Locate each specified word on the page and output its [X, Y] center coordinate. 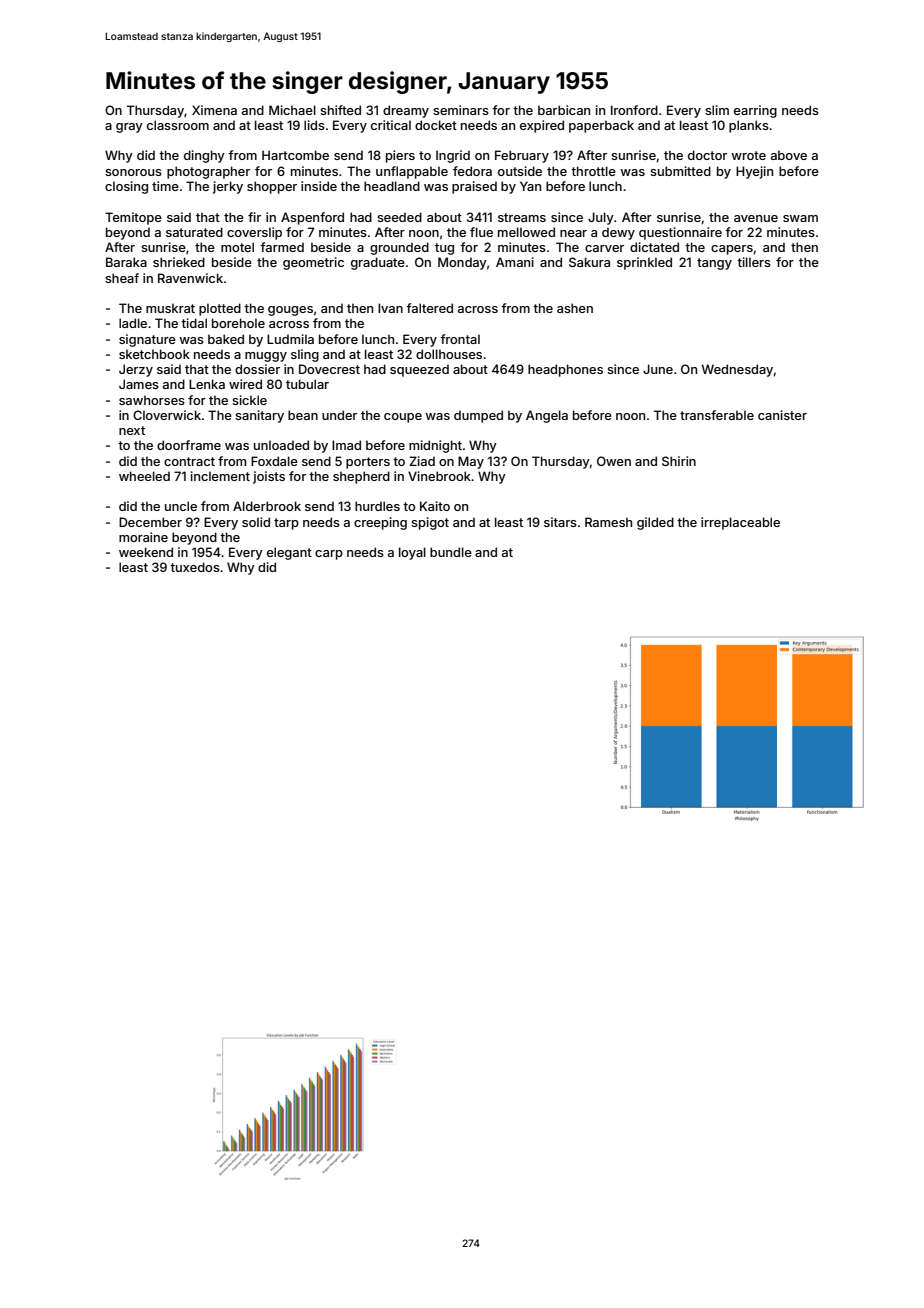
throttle [593, 171]
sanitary [259, 416]
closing [126, 187]
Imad [346, 445]
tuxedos [195, 567]
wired [245, 384]
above [789, 155]
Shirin [679, 461]
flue [481, 232]
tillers [754, 262]
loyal [412, 553]
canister [782, 415]
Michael [292, 110]
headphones [565, 370]
